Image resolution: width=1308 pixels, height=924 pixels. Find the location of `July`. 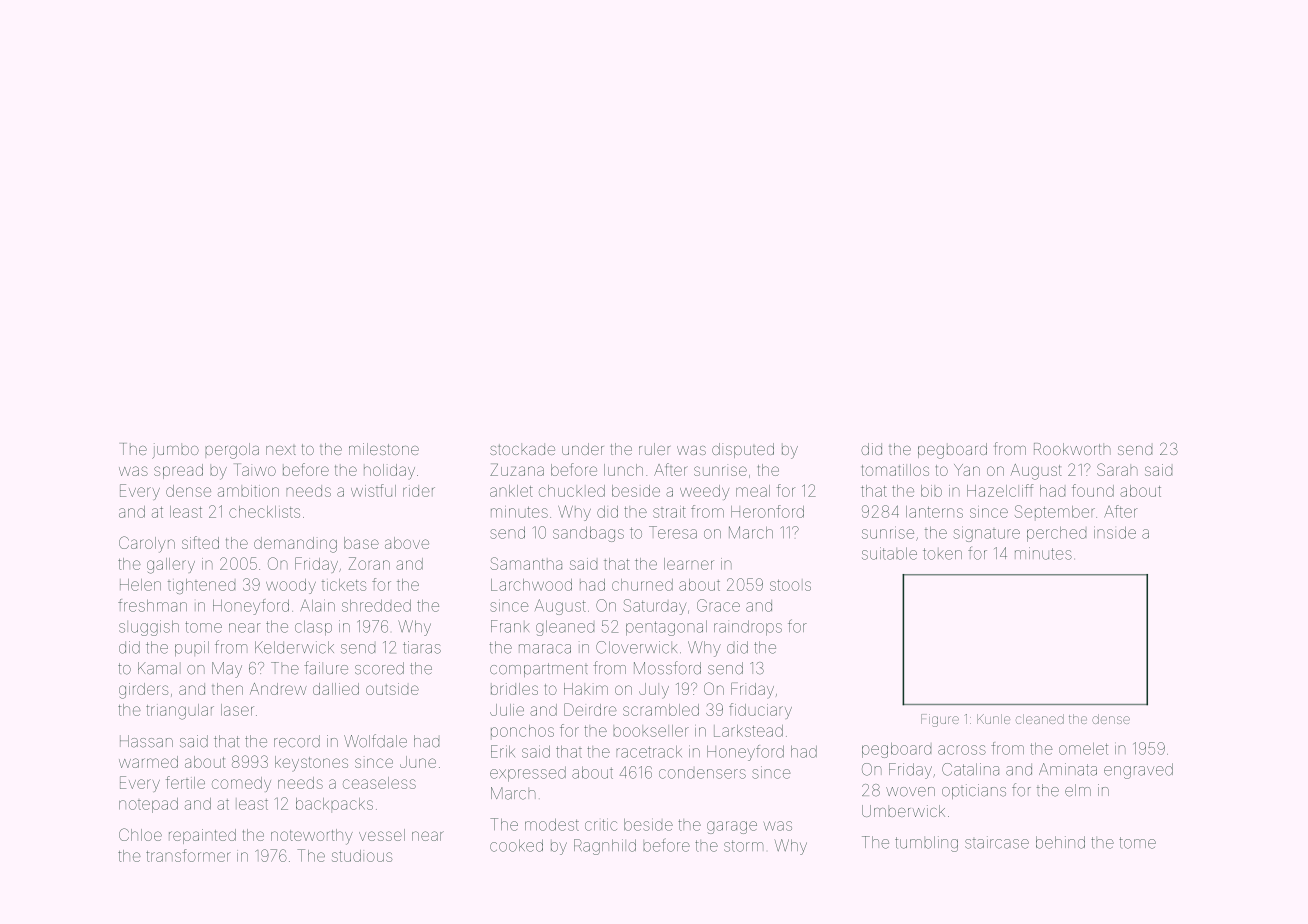

July is located at coordinates (654, 691).
